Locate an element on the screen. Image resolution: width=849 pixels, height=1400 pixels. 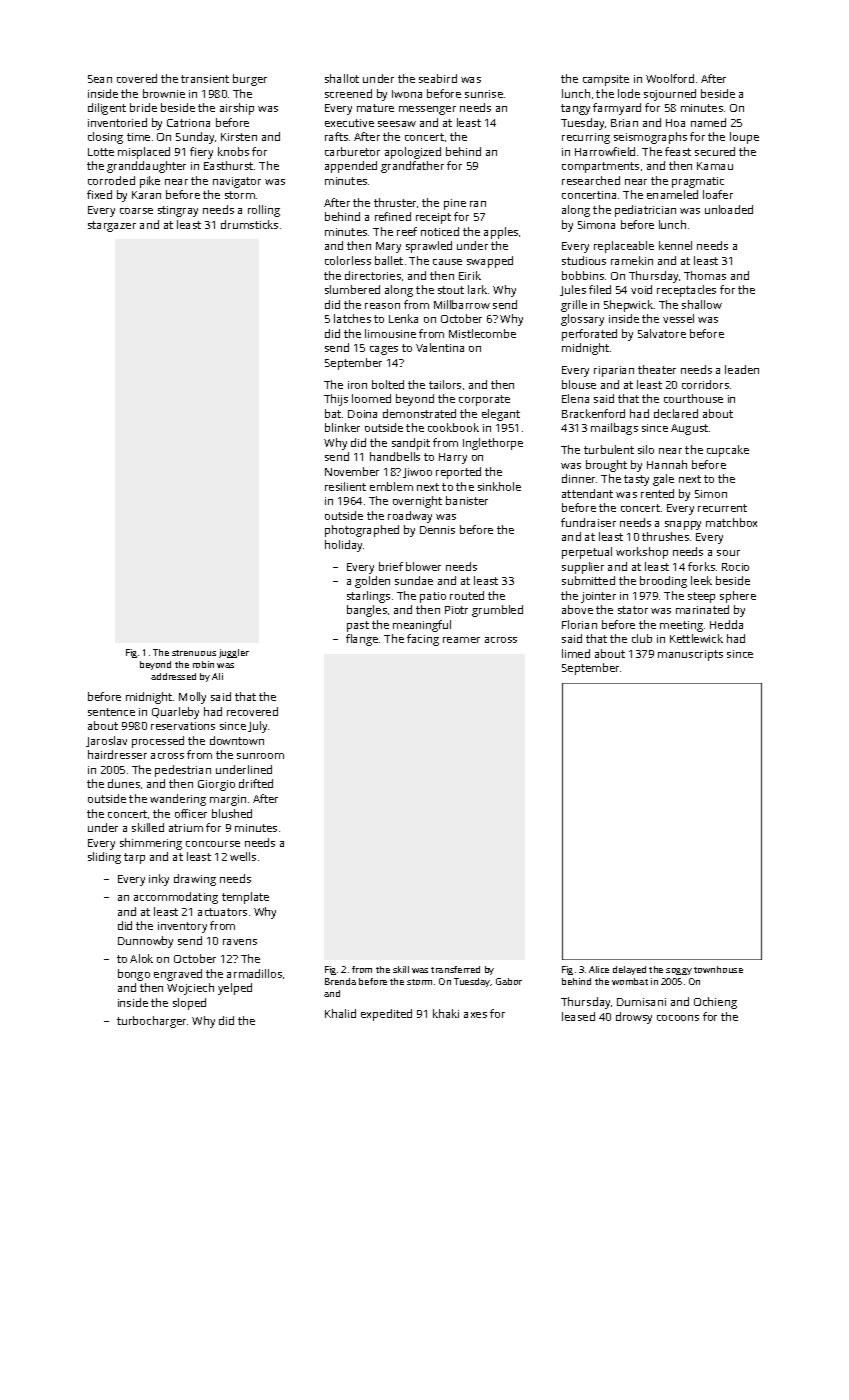
pine is located at coordinates (455, 204).
